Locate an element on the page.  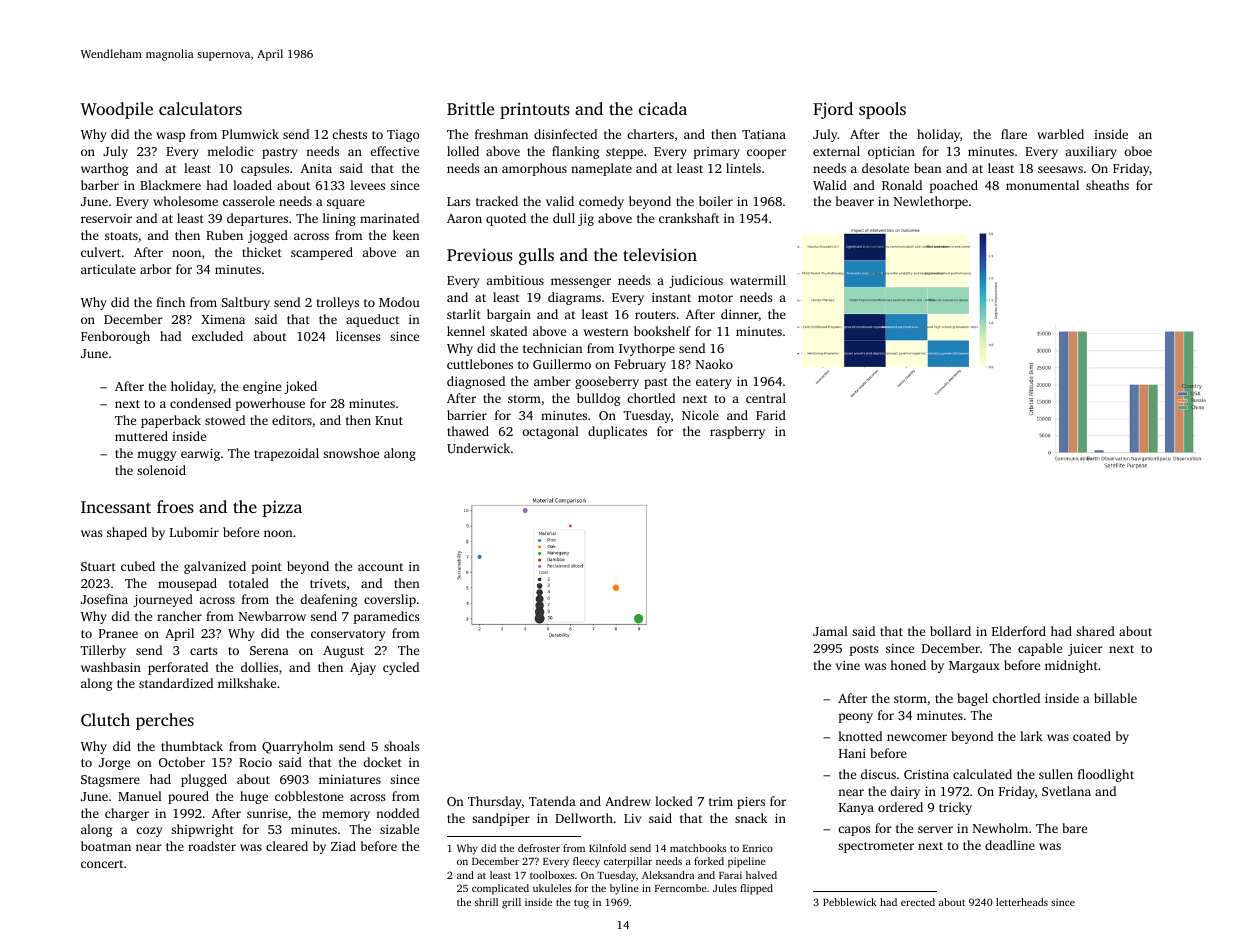
Ruben is located at coordinates (224, 235).
